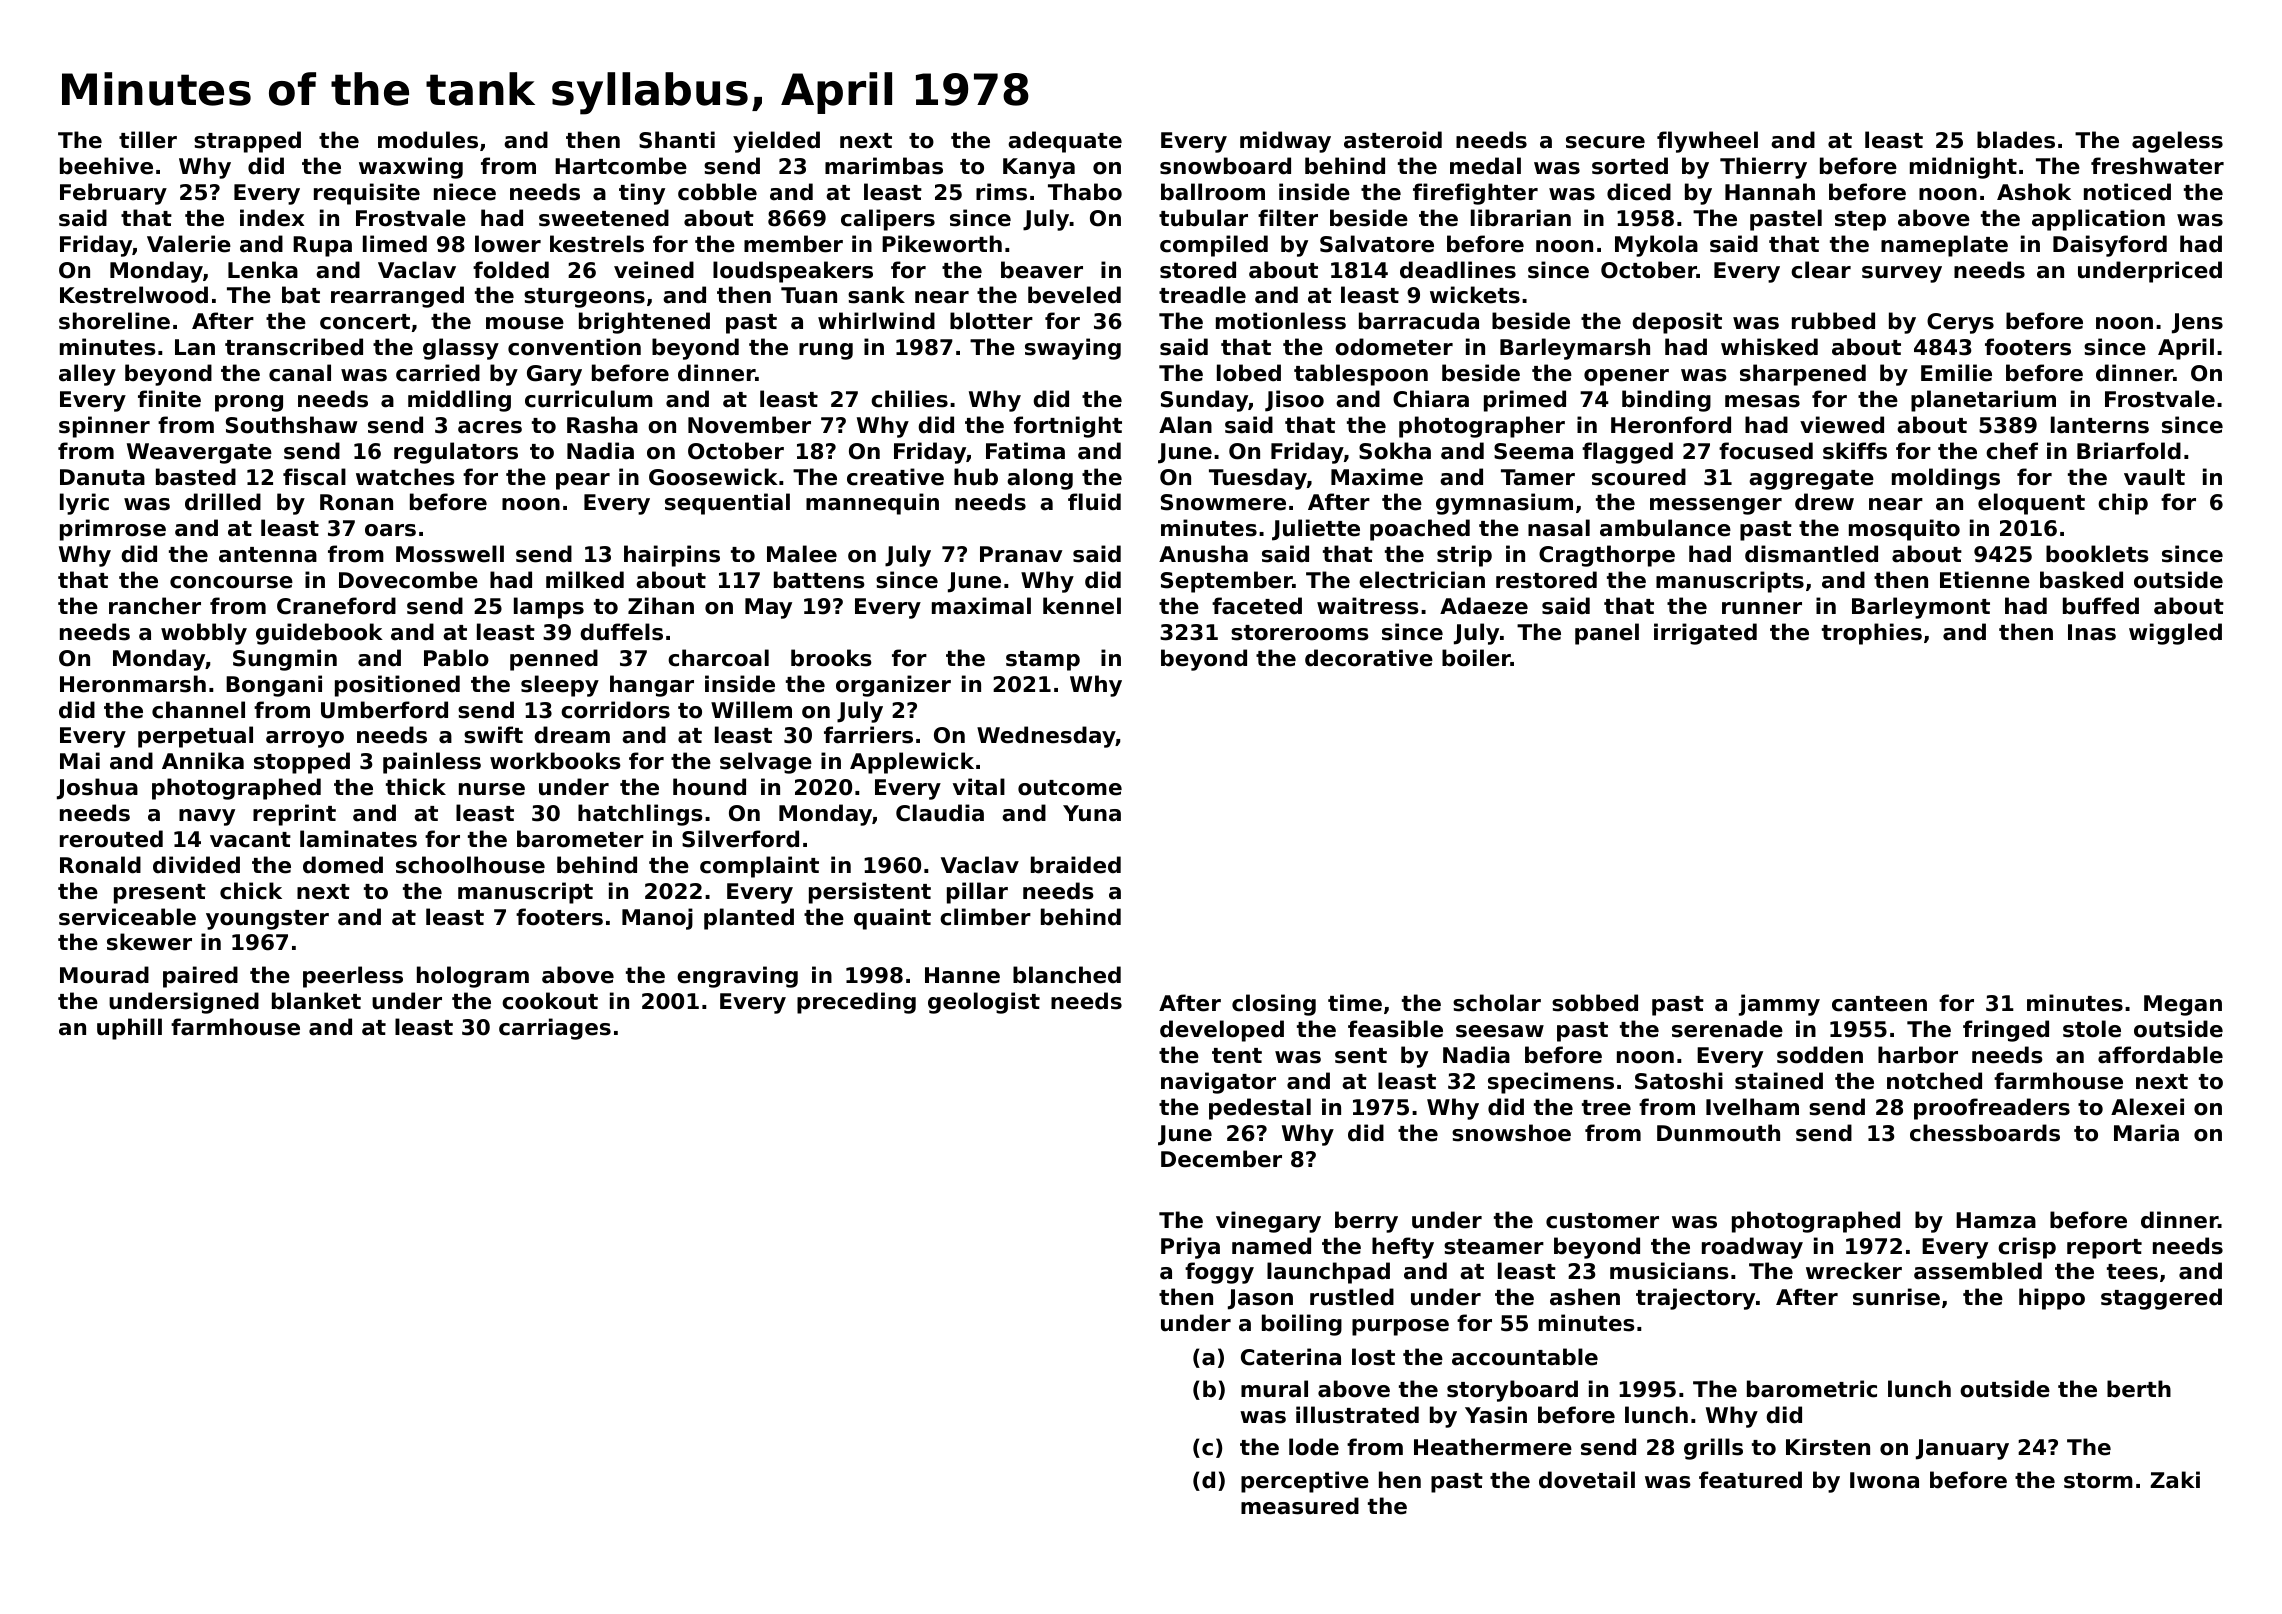 The image size is (2282, 1614). Describe the element at coordinates (2016, 140) in the document. I see `blades` at that location.
